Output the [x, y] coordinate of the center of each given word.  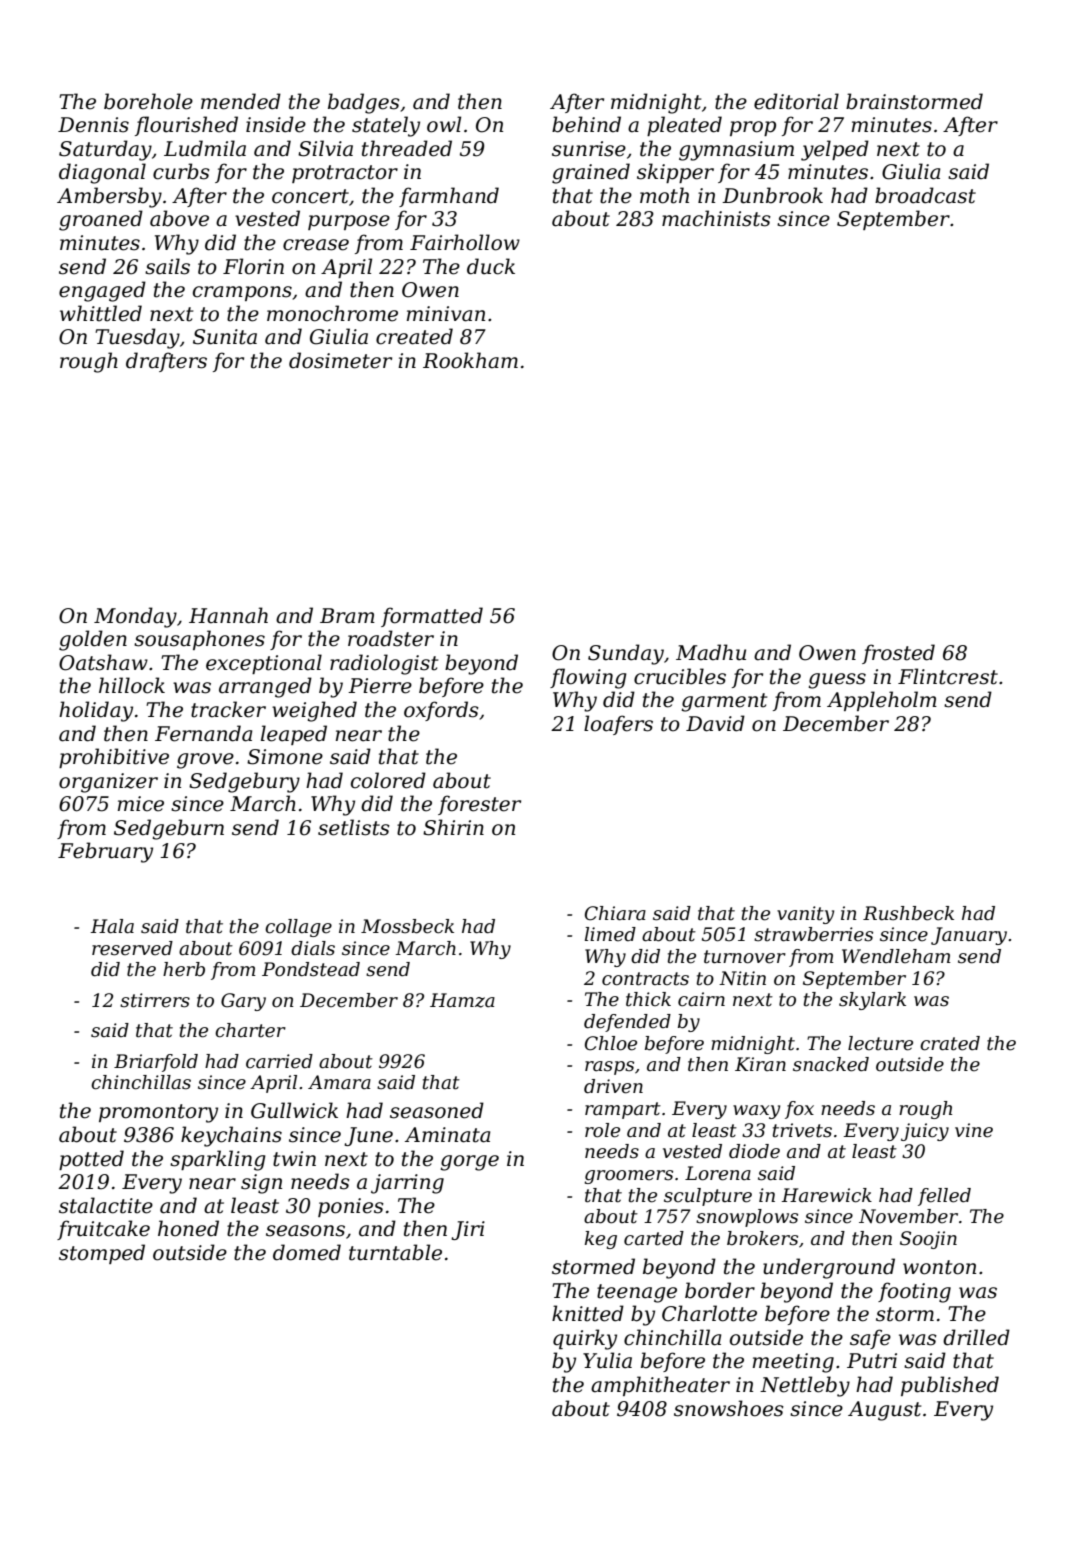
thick [648, 999]
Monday [135, 617]
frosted [898, 654]
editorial [796, 101]
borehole [148, 101]
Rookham [470, 360]
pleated [684, 126]
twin [294, 1159]
